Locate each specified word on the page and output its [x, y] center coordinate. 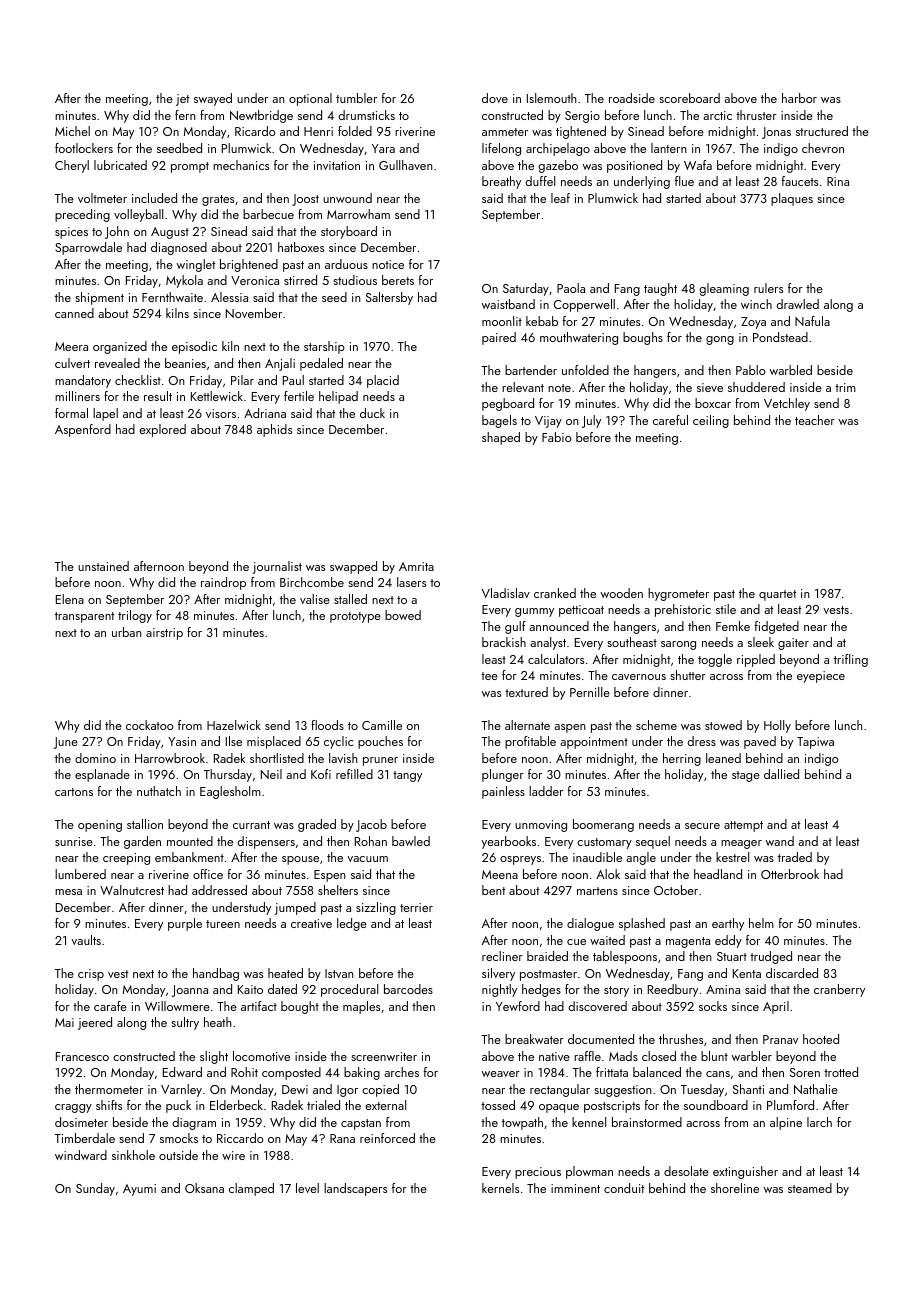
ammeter [505, 132]
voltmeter [102, 198]
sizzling [376, 908]
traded [795, 857]
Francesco [82, 1056]
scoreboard [689, 98]
